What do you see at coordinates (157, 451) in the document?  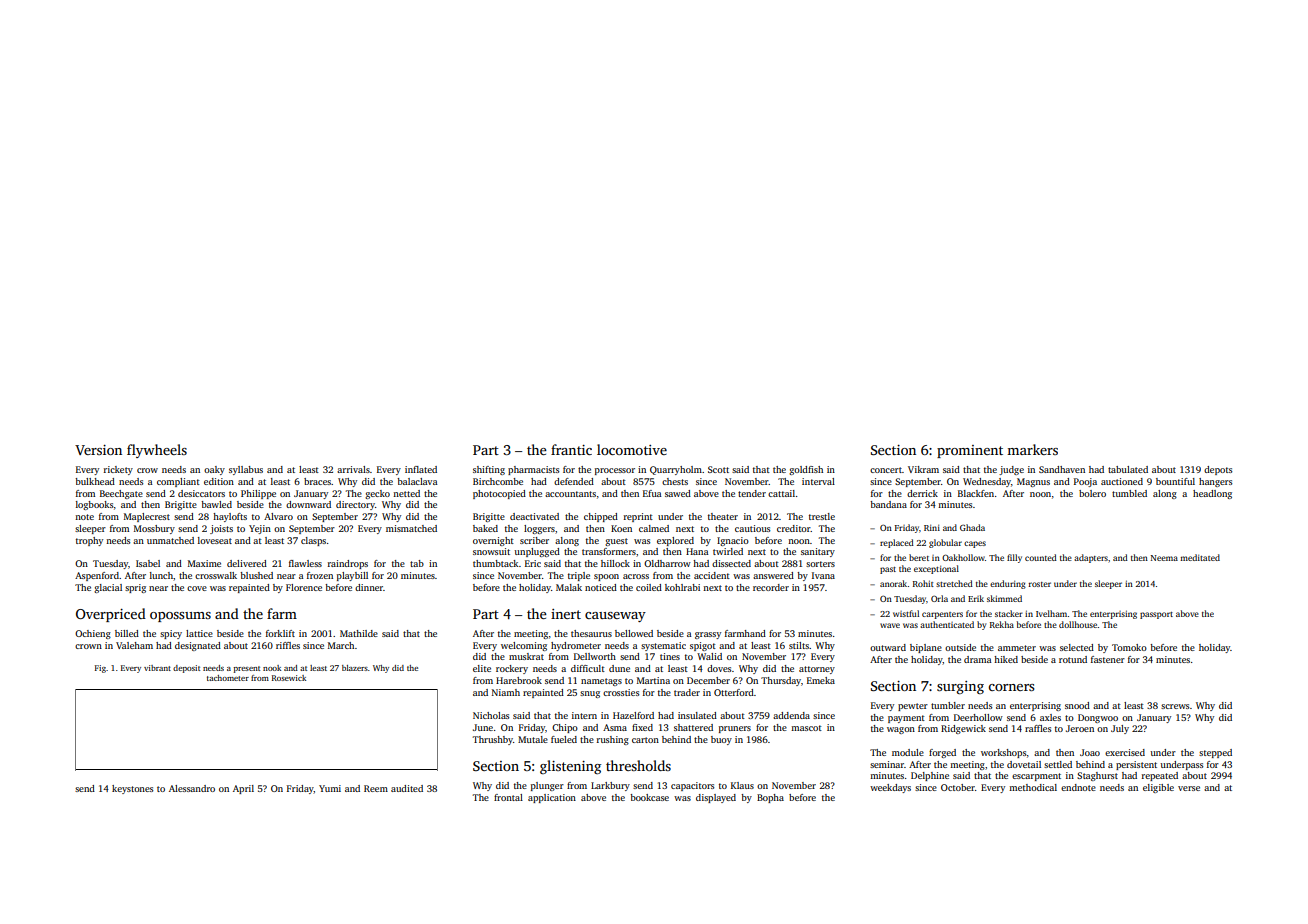 I see `flywheels` at bounding box center [157, 451].
